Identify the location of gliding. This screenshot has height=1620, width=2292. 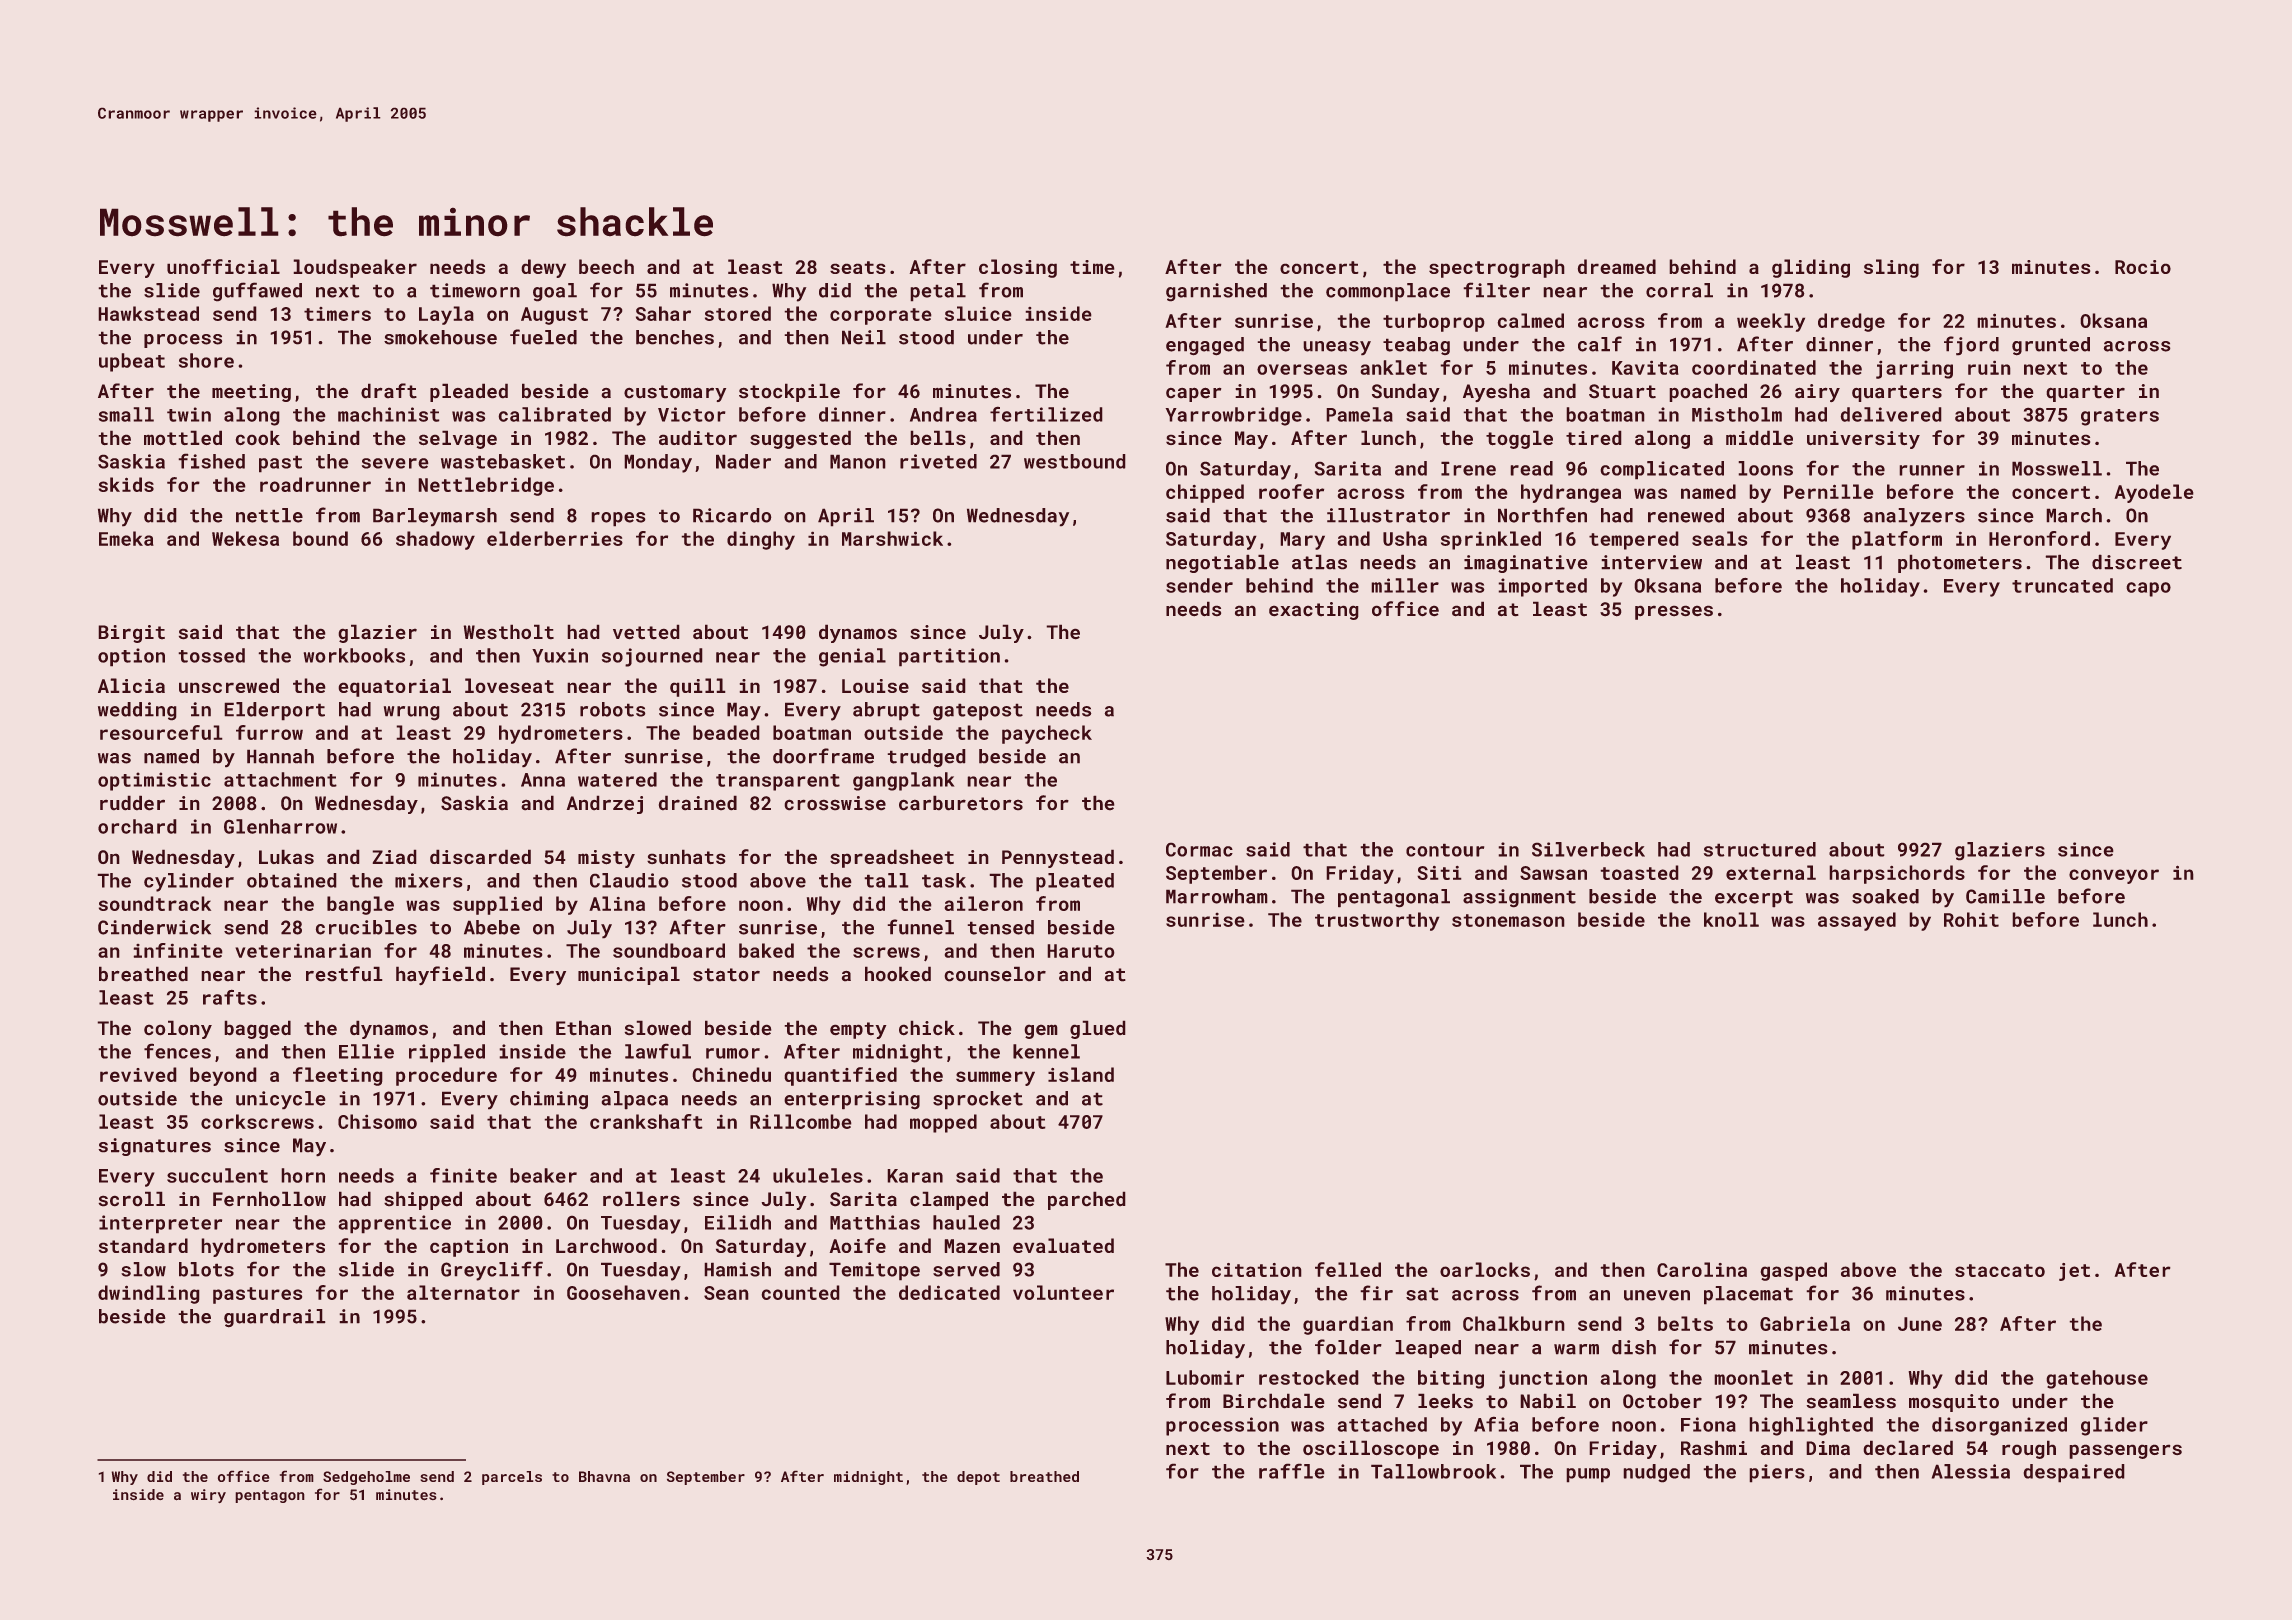
(1811, 268).
